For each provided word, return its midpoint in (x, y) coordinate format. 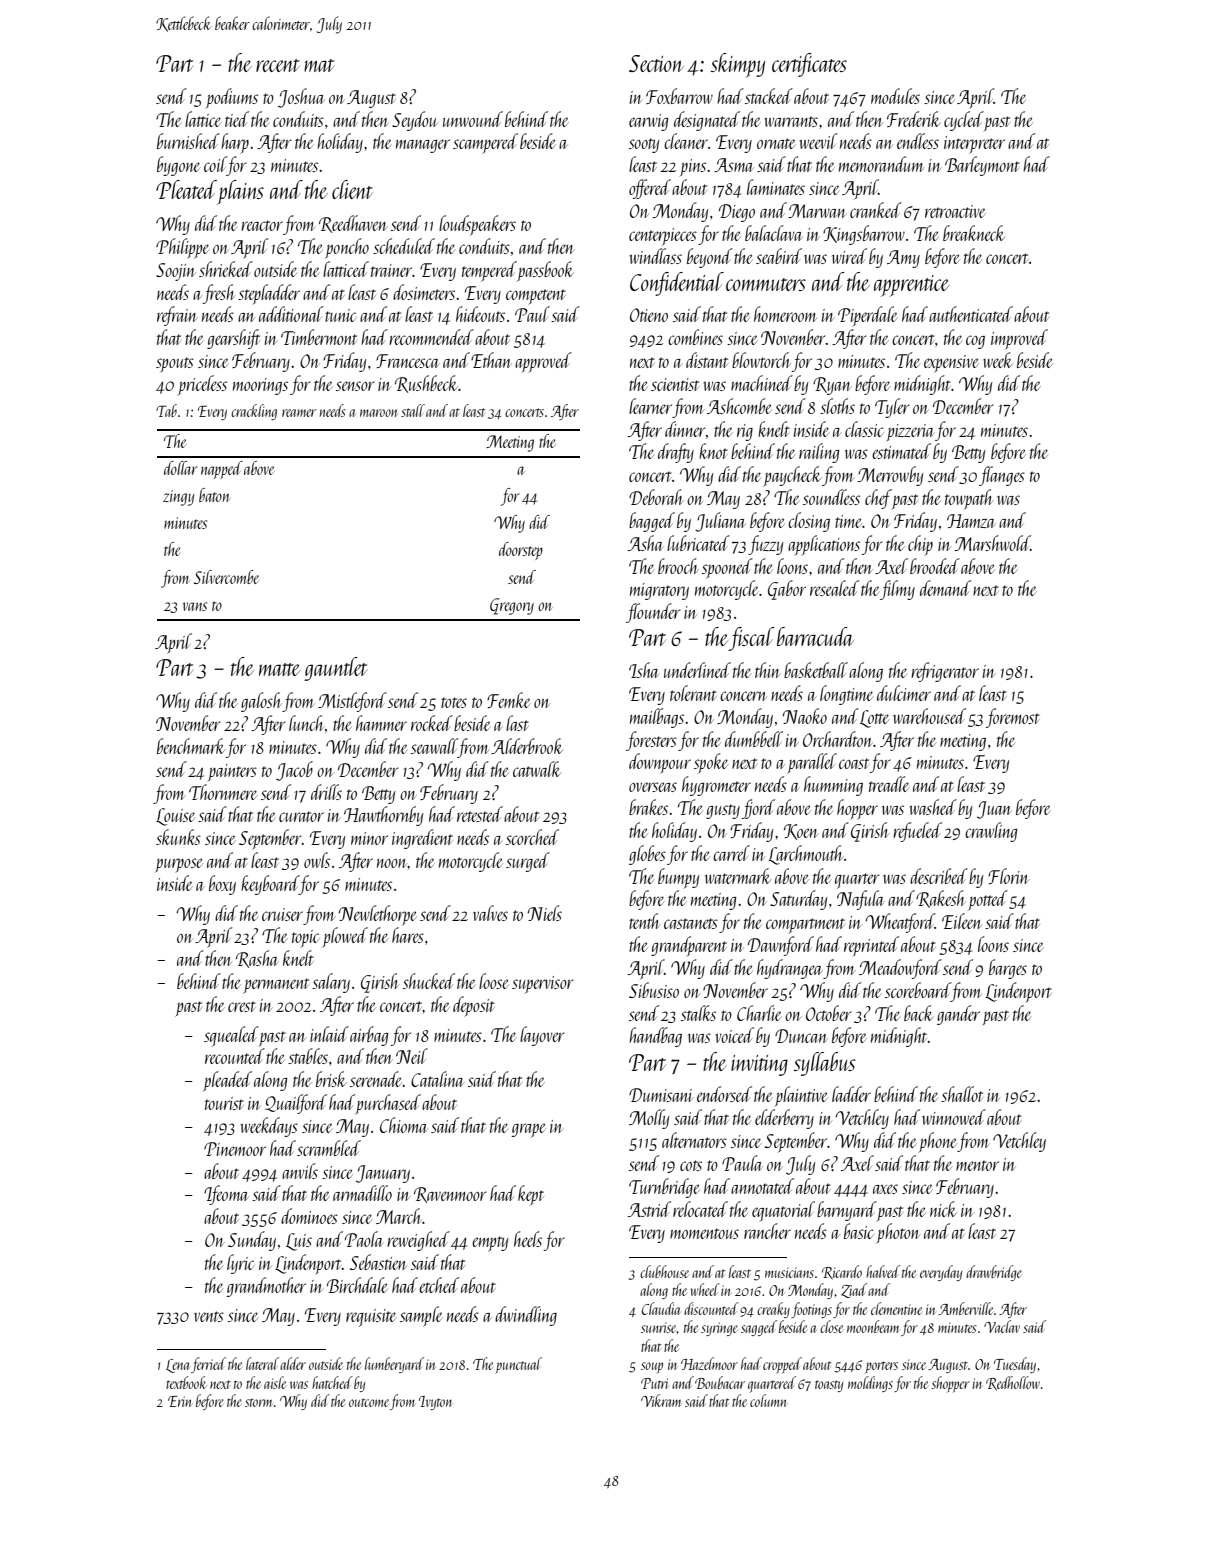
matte (279, 669)
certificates (809, 65)
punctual (518, 1365)
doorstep (521, 551)
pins (692, 168)
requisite (371, 1318)
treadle (889, 784)
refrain (177, 316)
